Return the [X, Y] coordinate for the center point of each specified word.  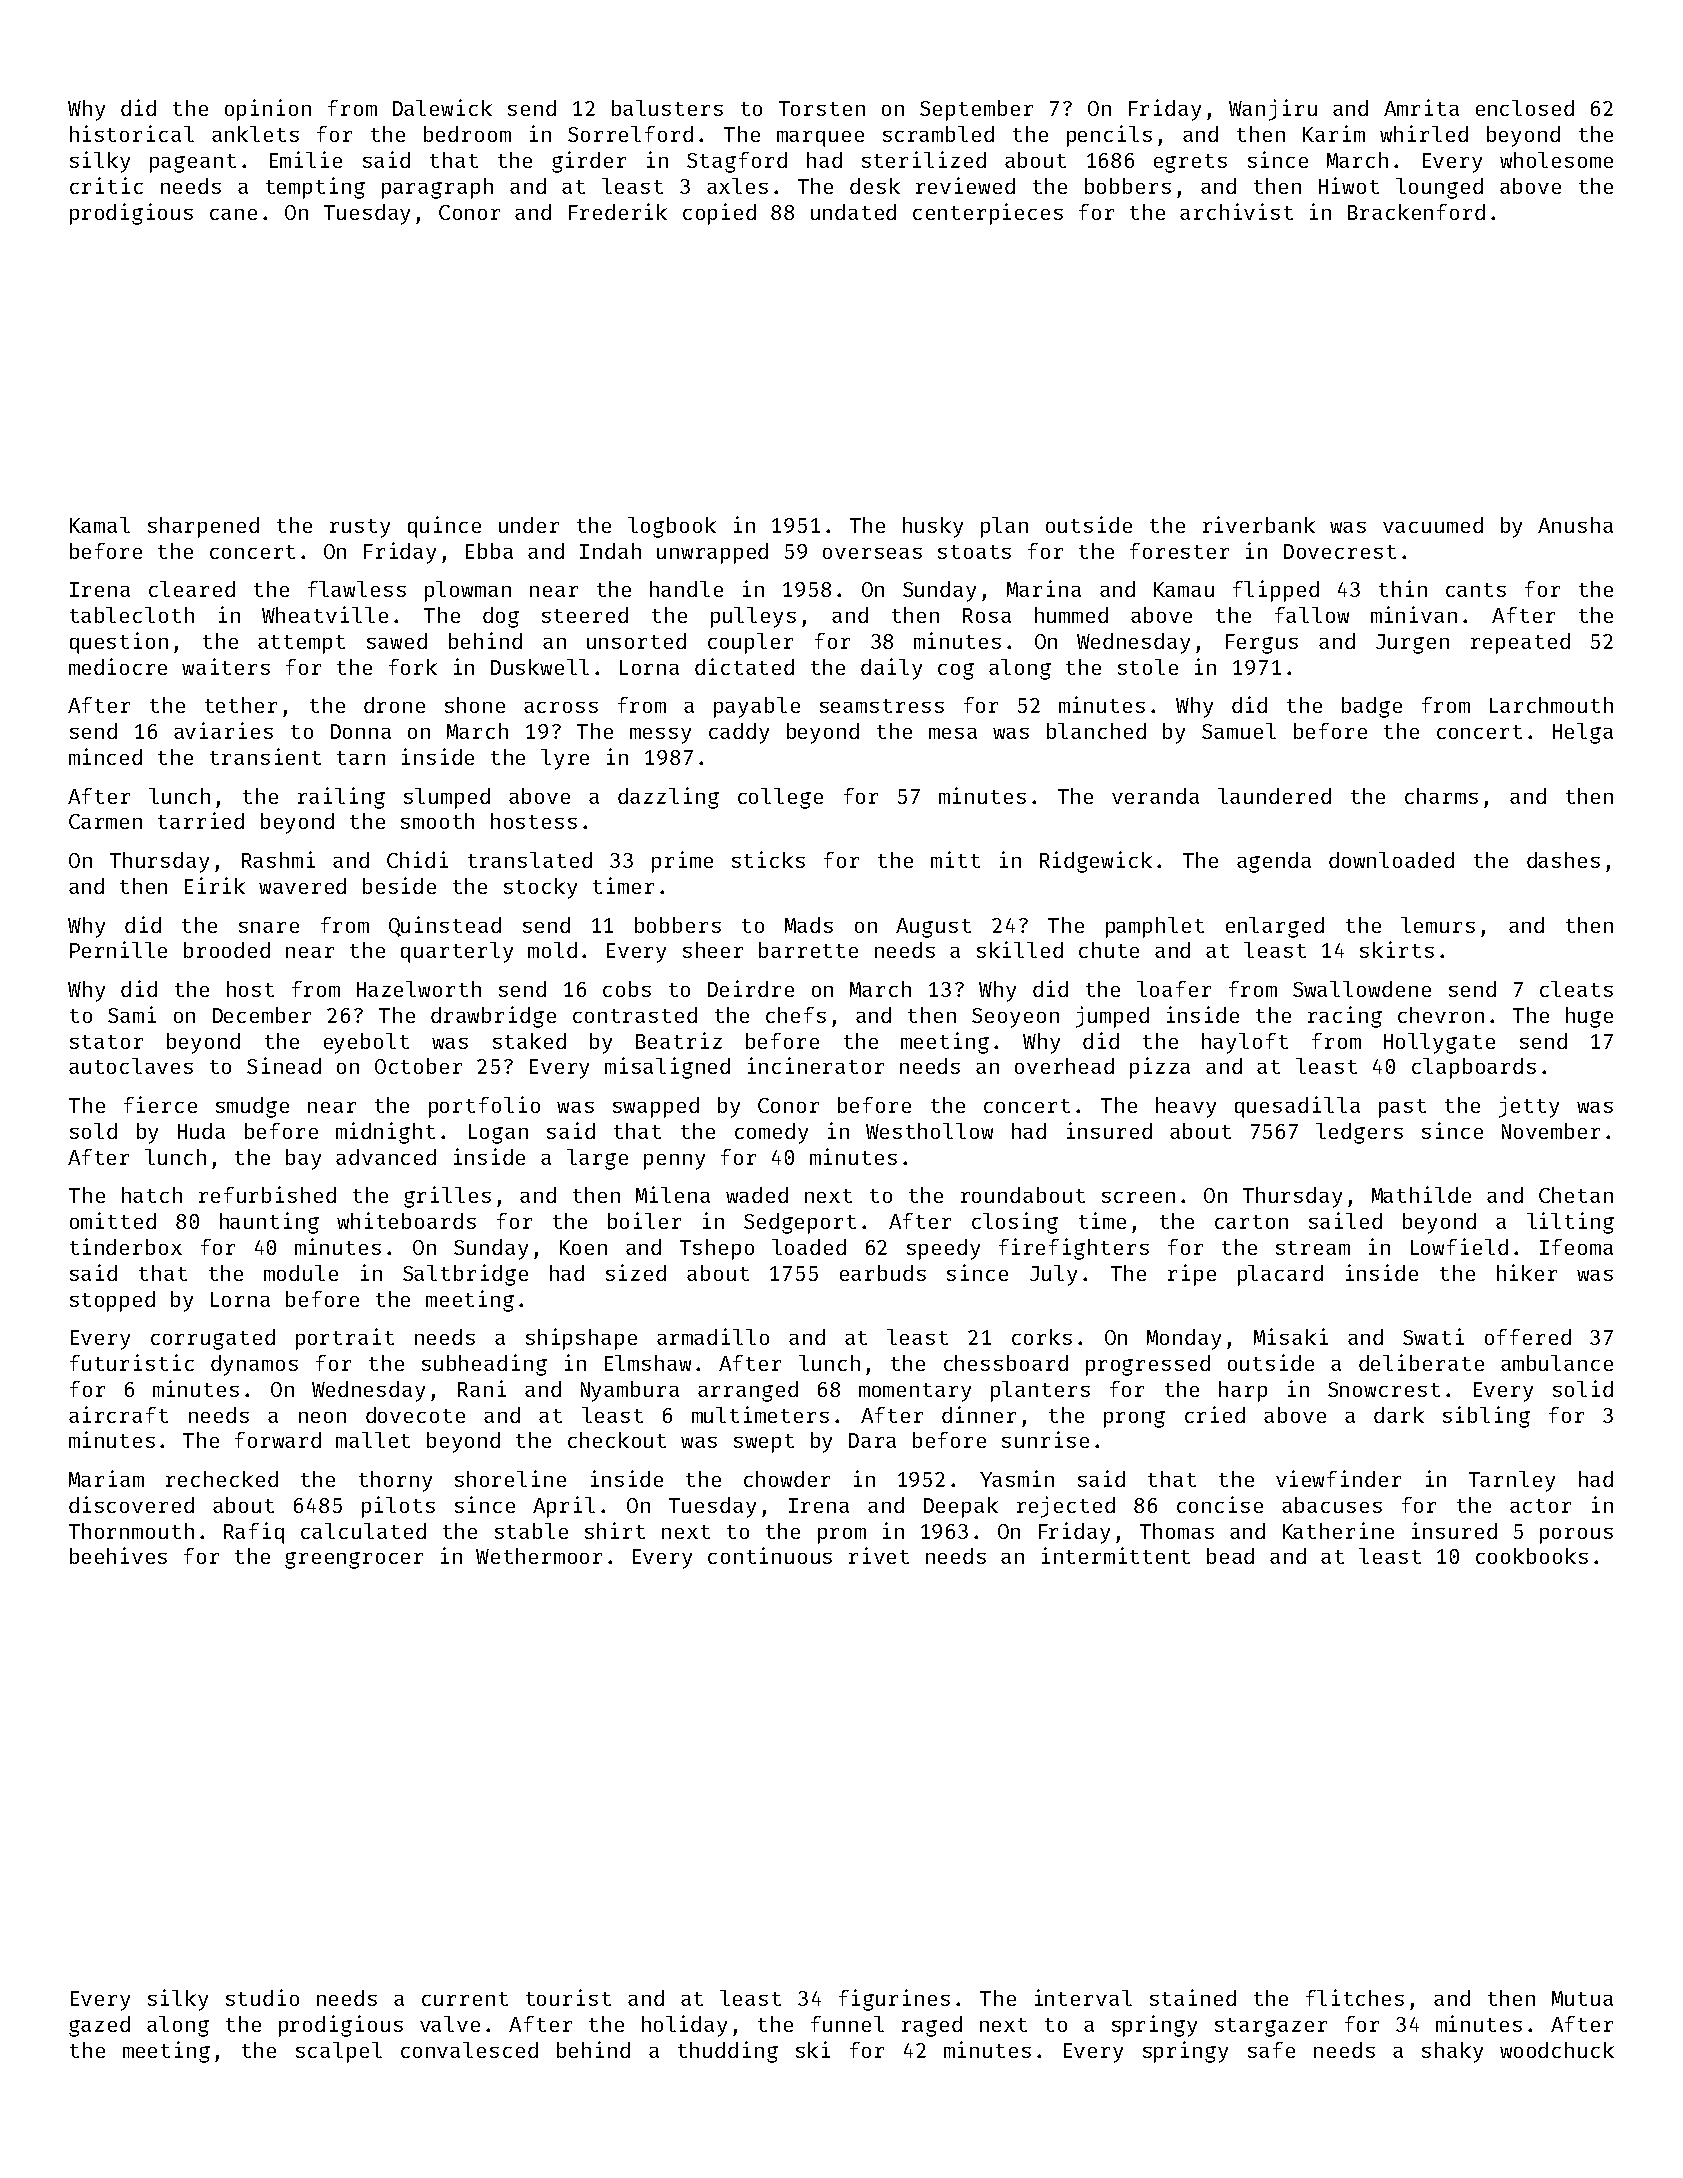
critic [106, 185]
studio [262, 1997]
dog [501, 617]
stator [106, 1042]
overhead [1064, 1066]
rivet [879, 1555]
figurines [894, 2000]
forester [1179, 551]
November [1551, 1131]
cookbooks [1532, 1556]
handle [686, 589]
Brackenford [1416, 212]
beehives [118, 1555]
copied [719, 214]
